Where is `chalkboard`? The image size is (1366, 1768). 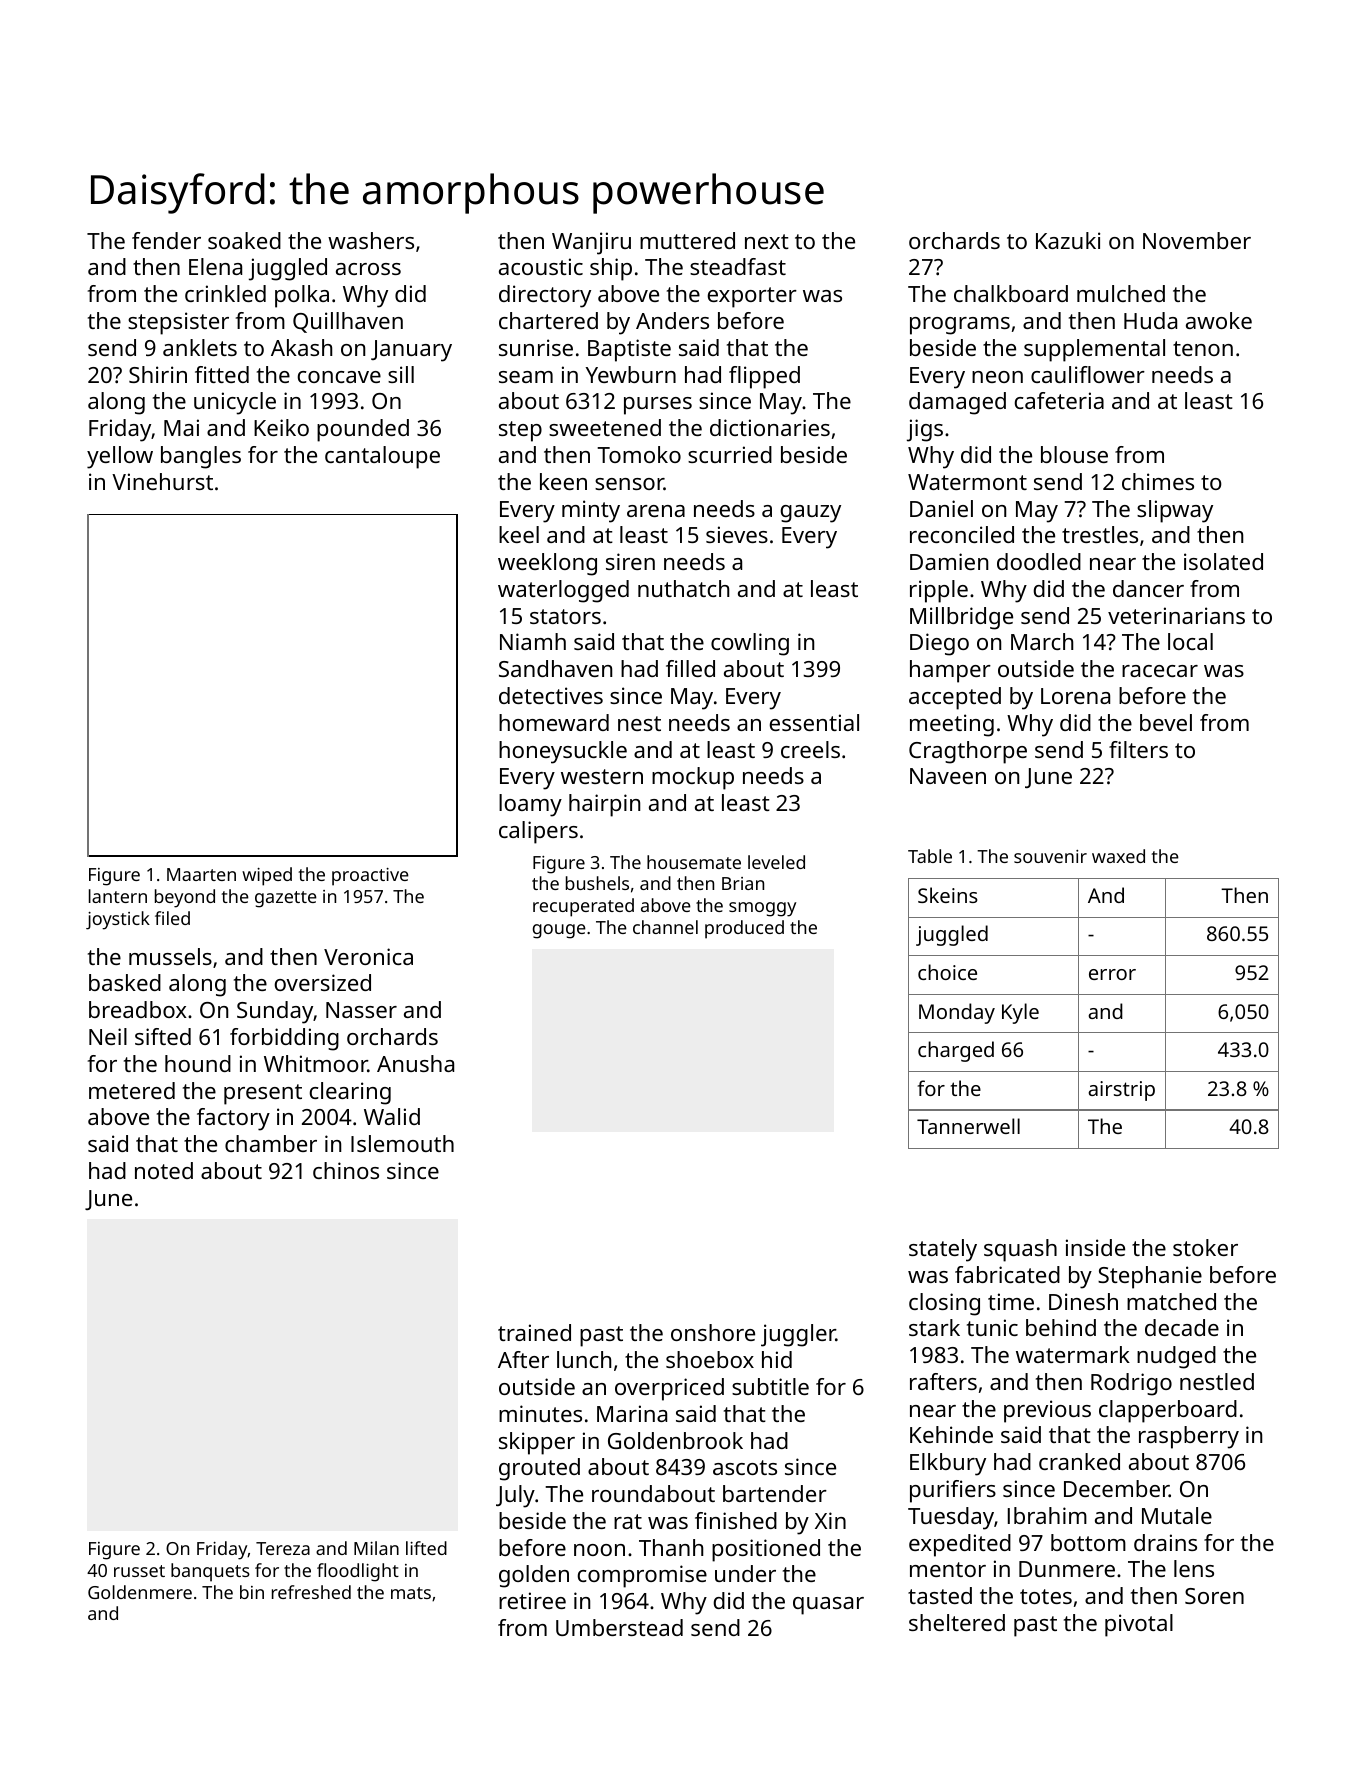 chalkboard is located at coordinates (1011, 293).
